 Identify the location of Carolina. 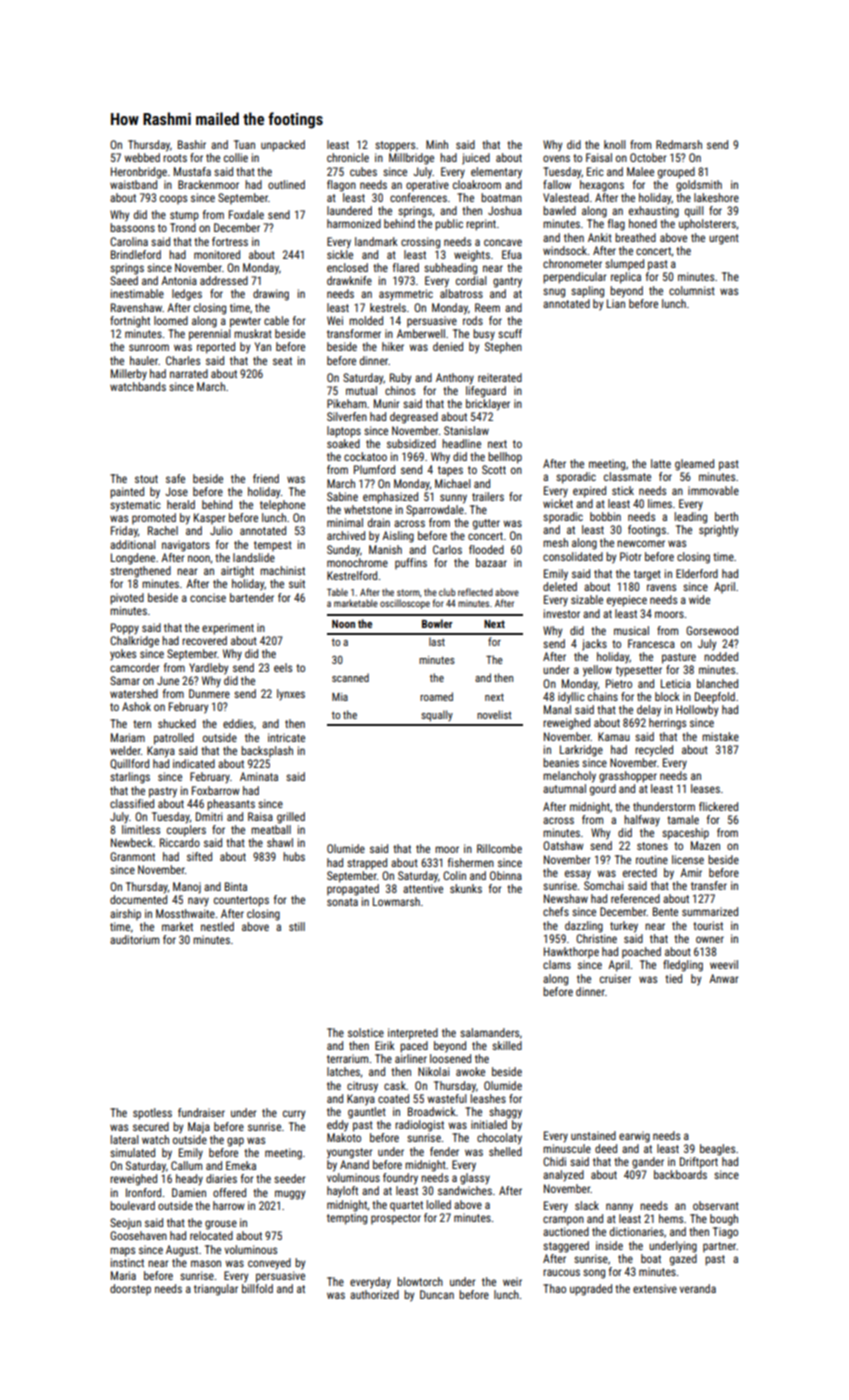
(129, 241).
